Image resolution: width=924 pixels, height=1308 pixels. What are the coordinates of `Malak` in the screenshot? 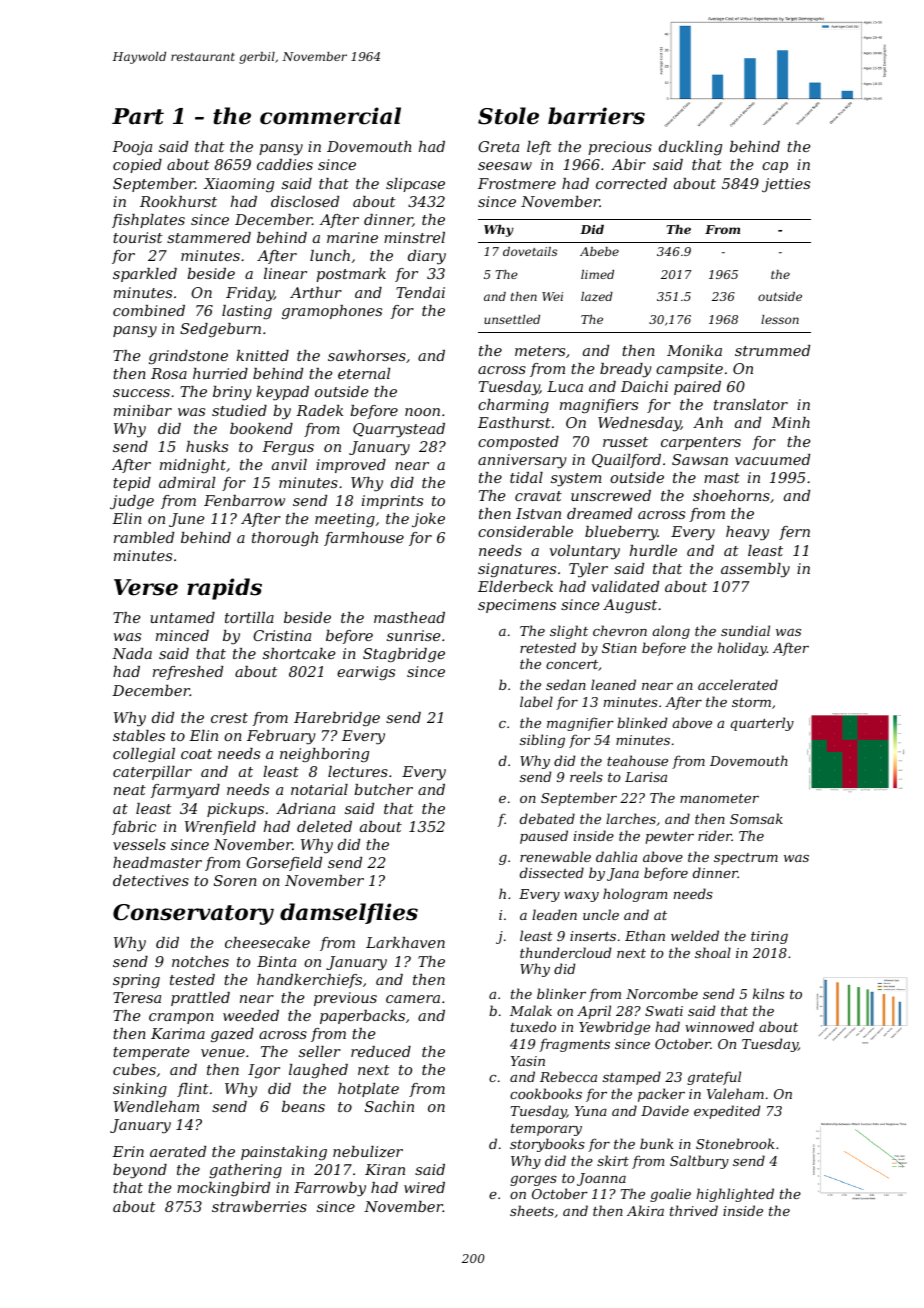 It's located at (531, 1010).
